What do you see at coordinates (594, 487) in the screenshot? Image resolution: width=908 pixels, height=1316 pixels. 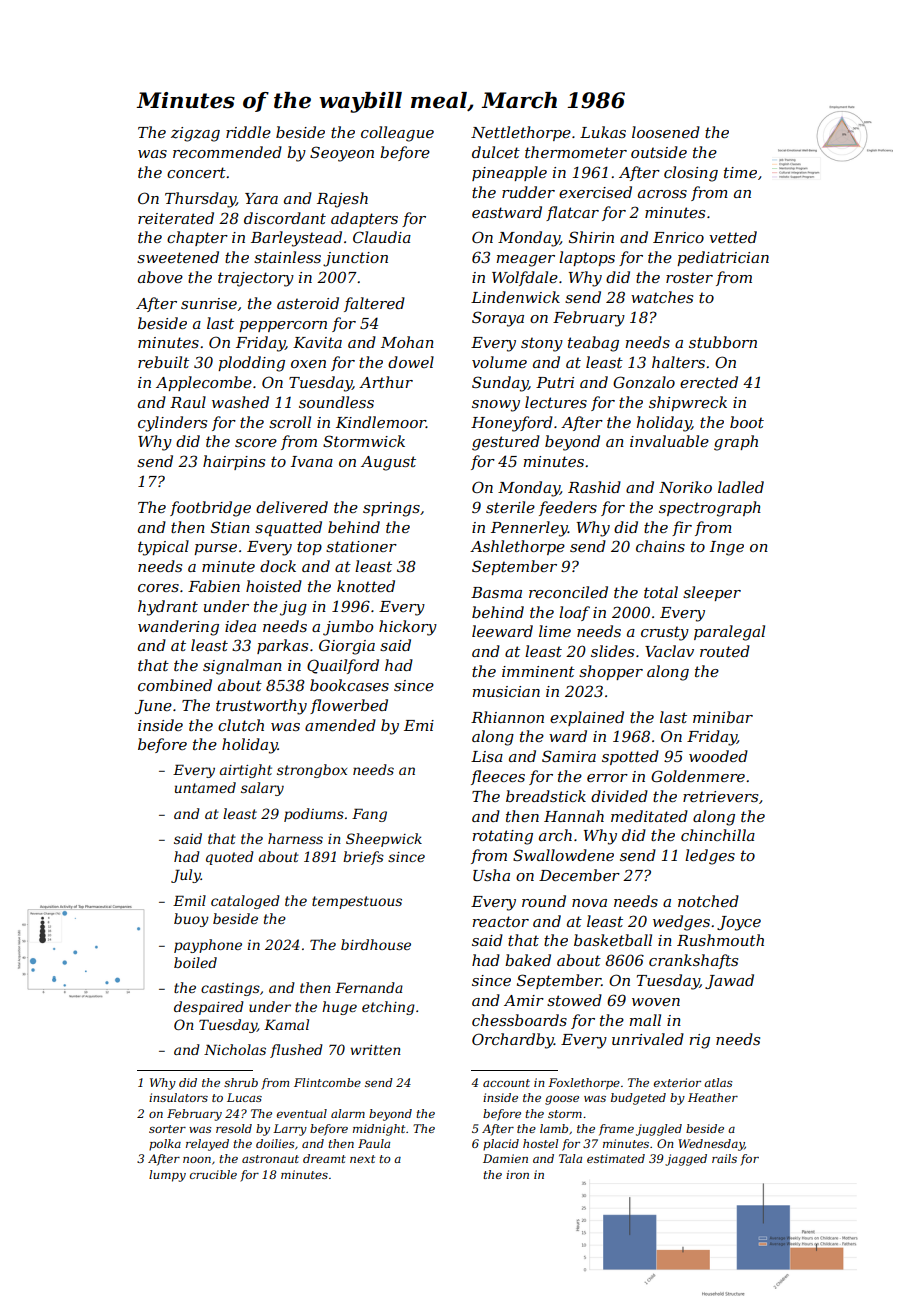 I see `Rashid` at bounding box center [594, 487].
